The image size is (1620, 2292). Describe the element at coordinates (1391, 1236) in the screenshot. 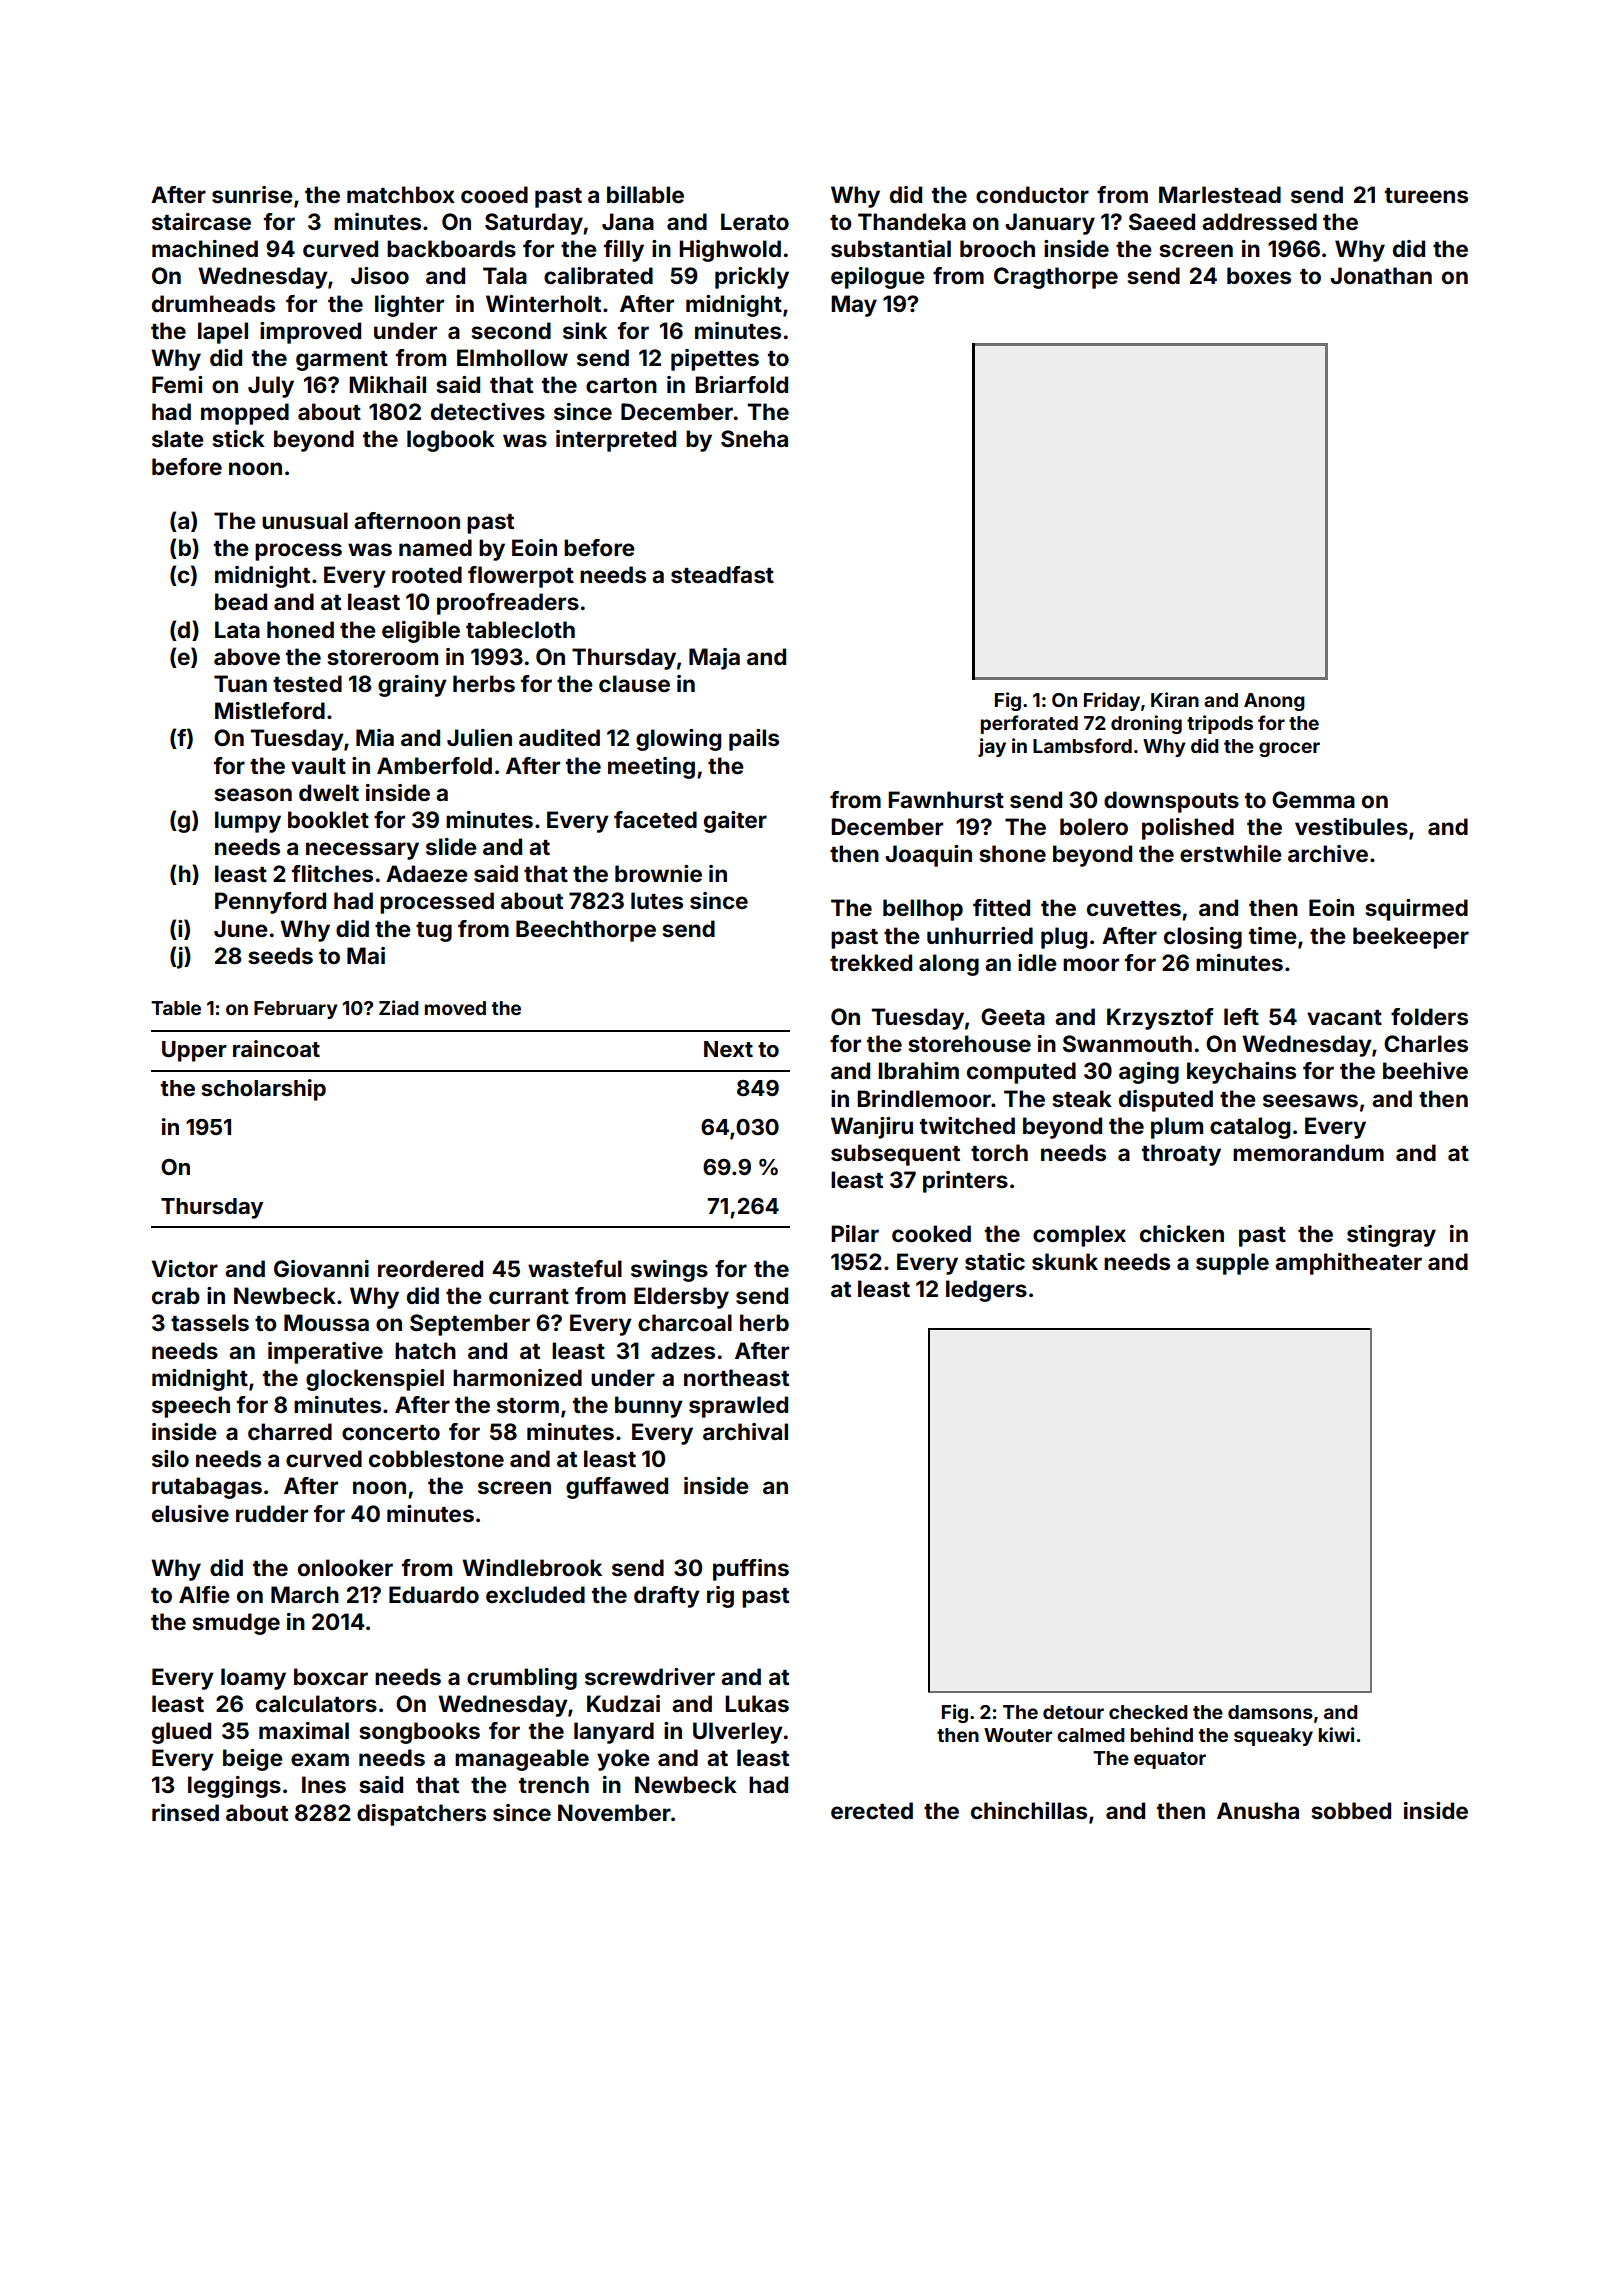

I see `stingray` at that location.
